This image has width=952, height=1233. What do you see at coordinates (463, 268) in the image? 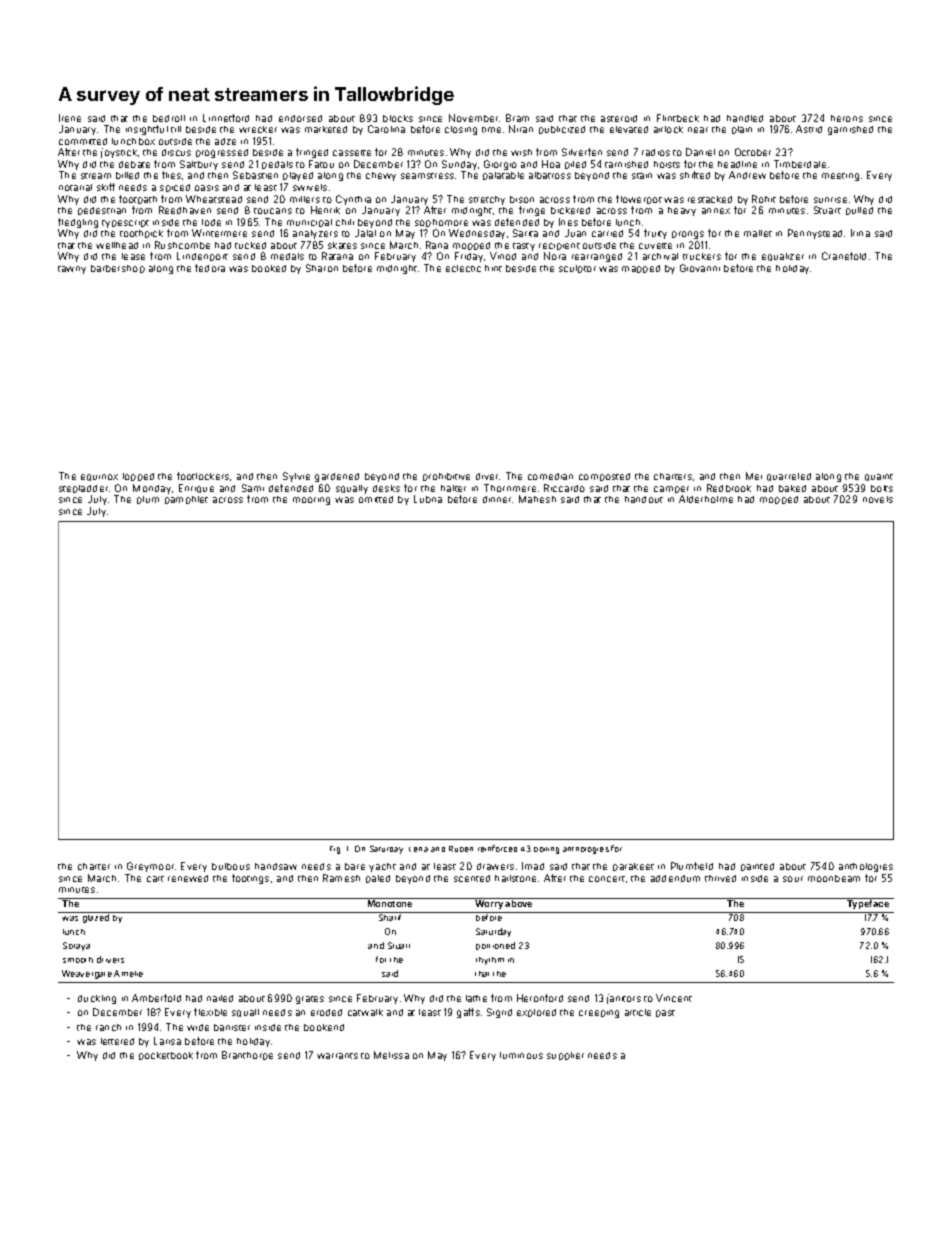
I see `eclectic` at bounding box center [463, 268].
